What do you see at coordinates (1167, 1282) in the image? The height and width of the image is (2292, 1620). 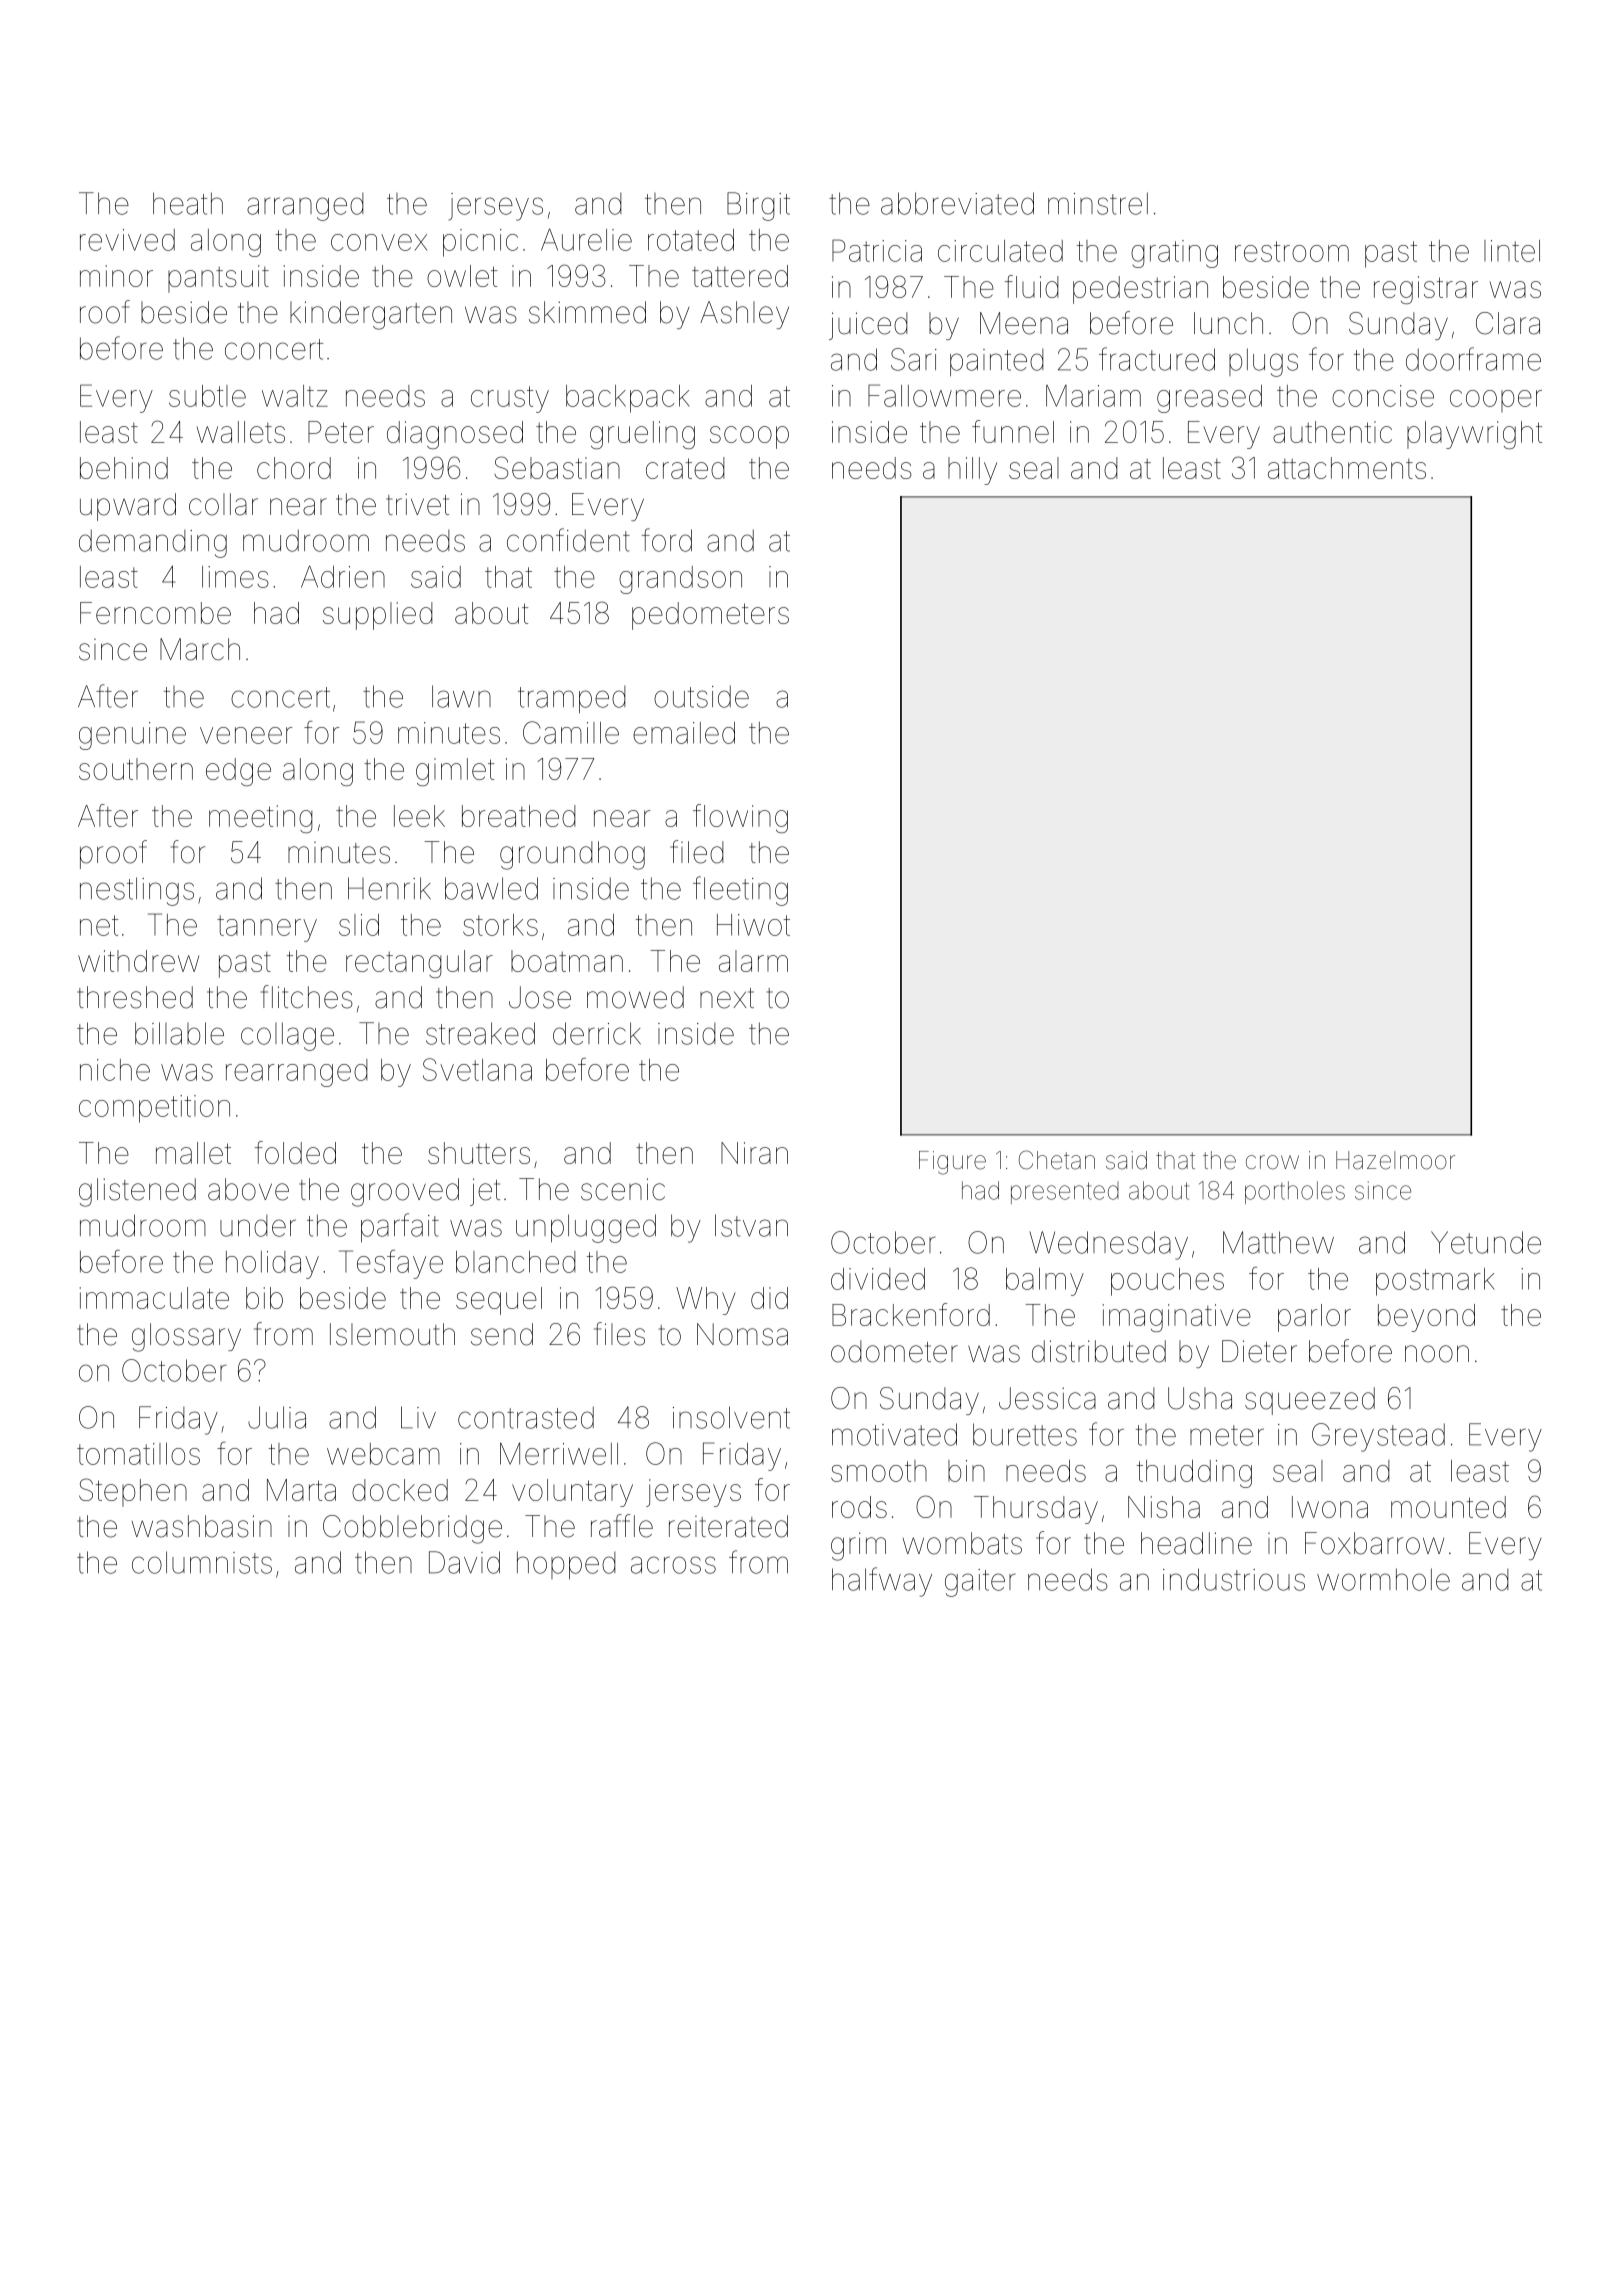 I see `pouches` at bounding box center [1167, 1282].
